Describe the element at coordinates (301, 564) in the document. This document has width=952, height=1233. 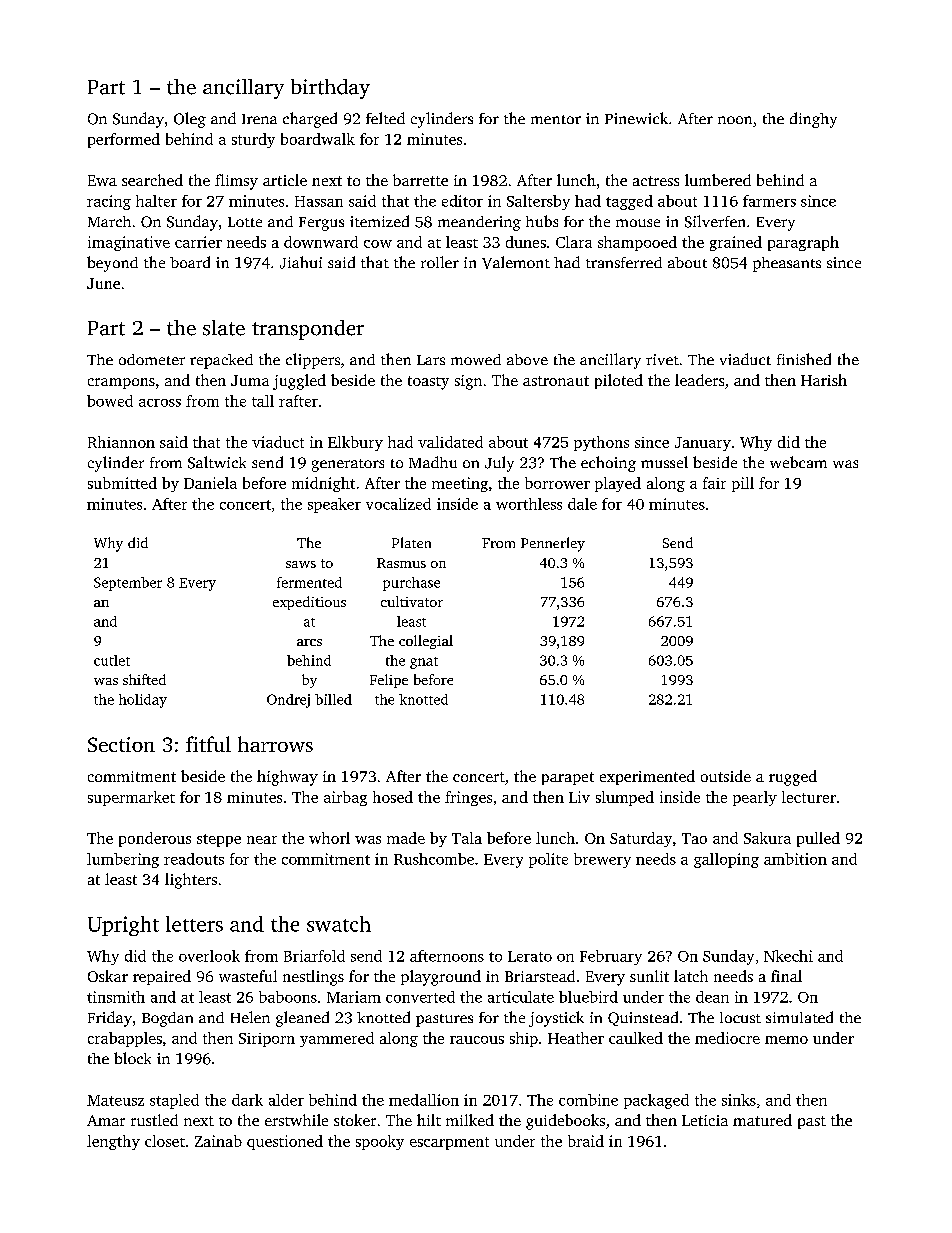
I see `saws` at that location.
